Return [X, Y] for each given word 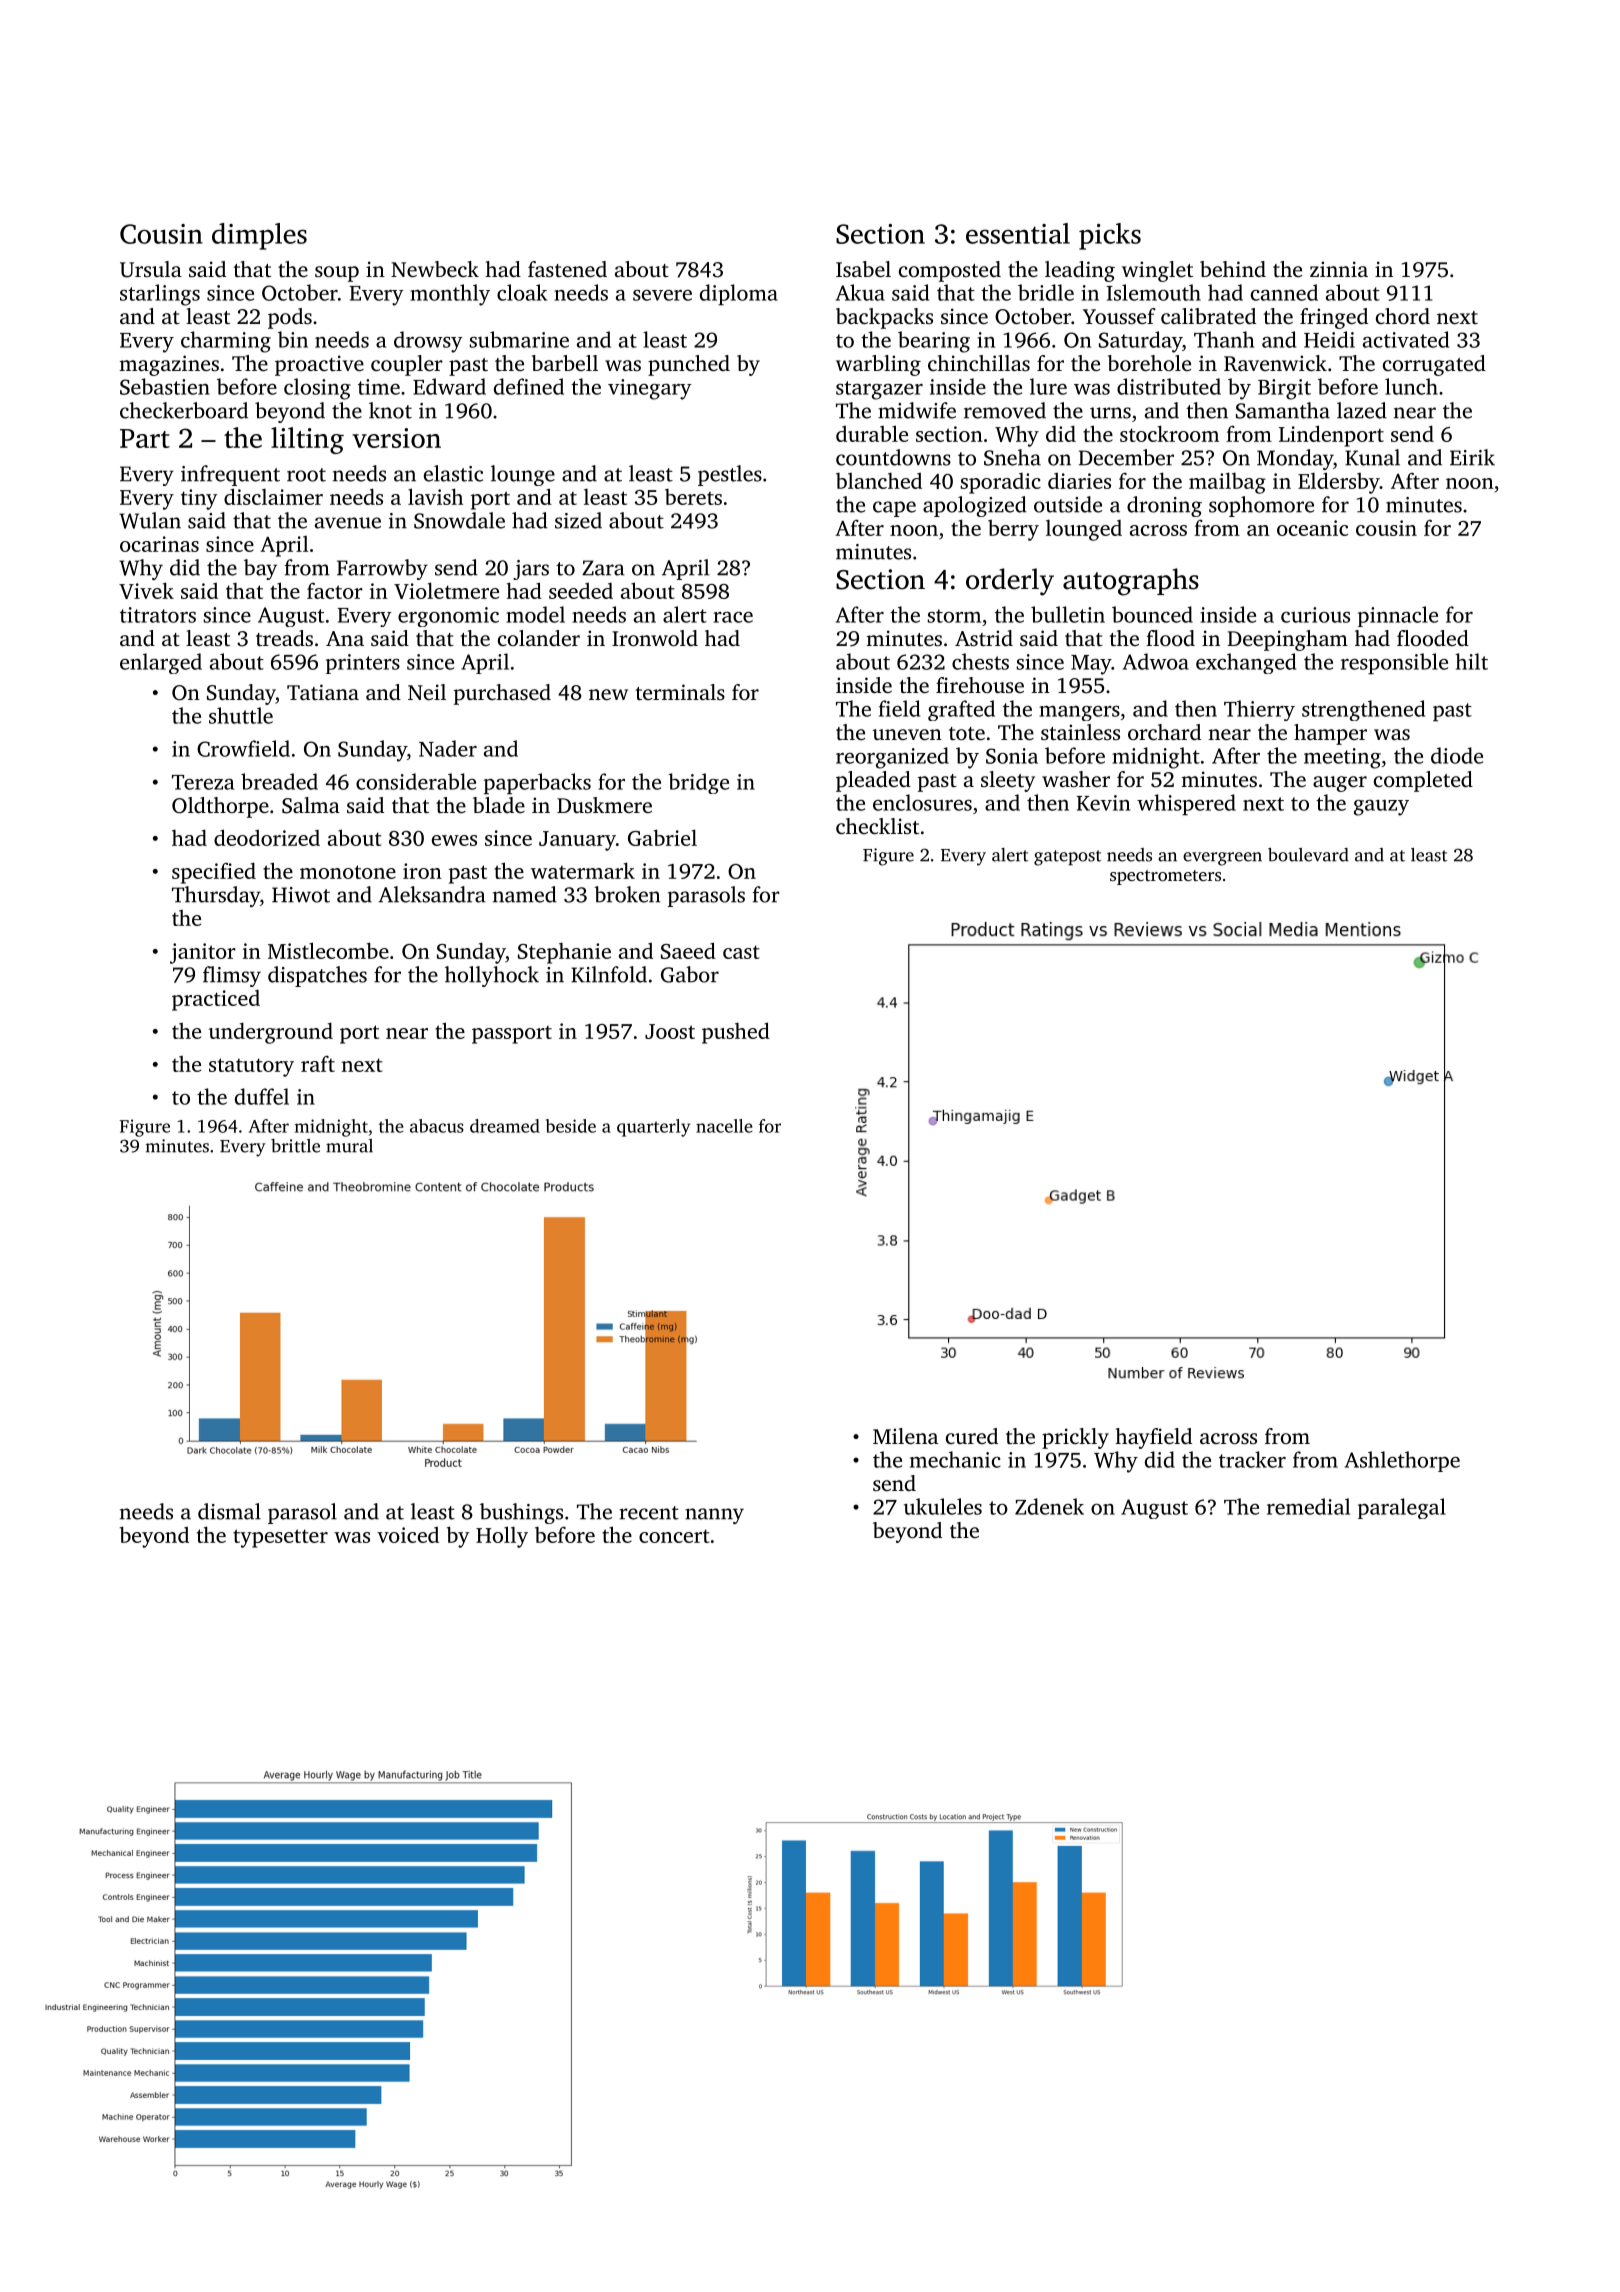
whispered [1186, 805]
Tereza [203, 782]
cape [894, 509]
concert [674, 1536]
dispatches [317, 976]
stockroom [1169, 433]
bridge [698, 783]
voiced [408, 1535]
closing [317, 389]
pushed [736, 1033]
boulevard [1308, 855]
